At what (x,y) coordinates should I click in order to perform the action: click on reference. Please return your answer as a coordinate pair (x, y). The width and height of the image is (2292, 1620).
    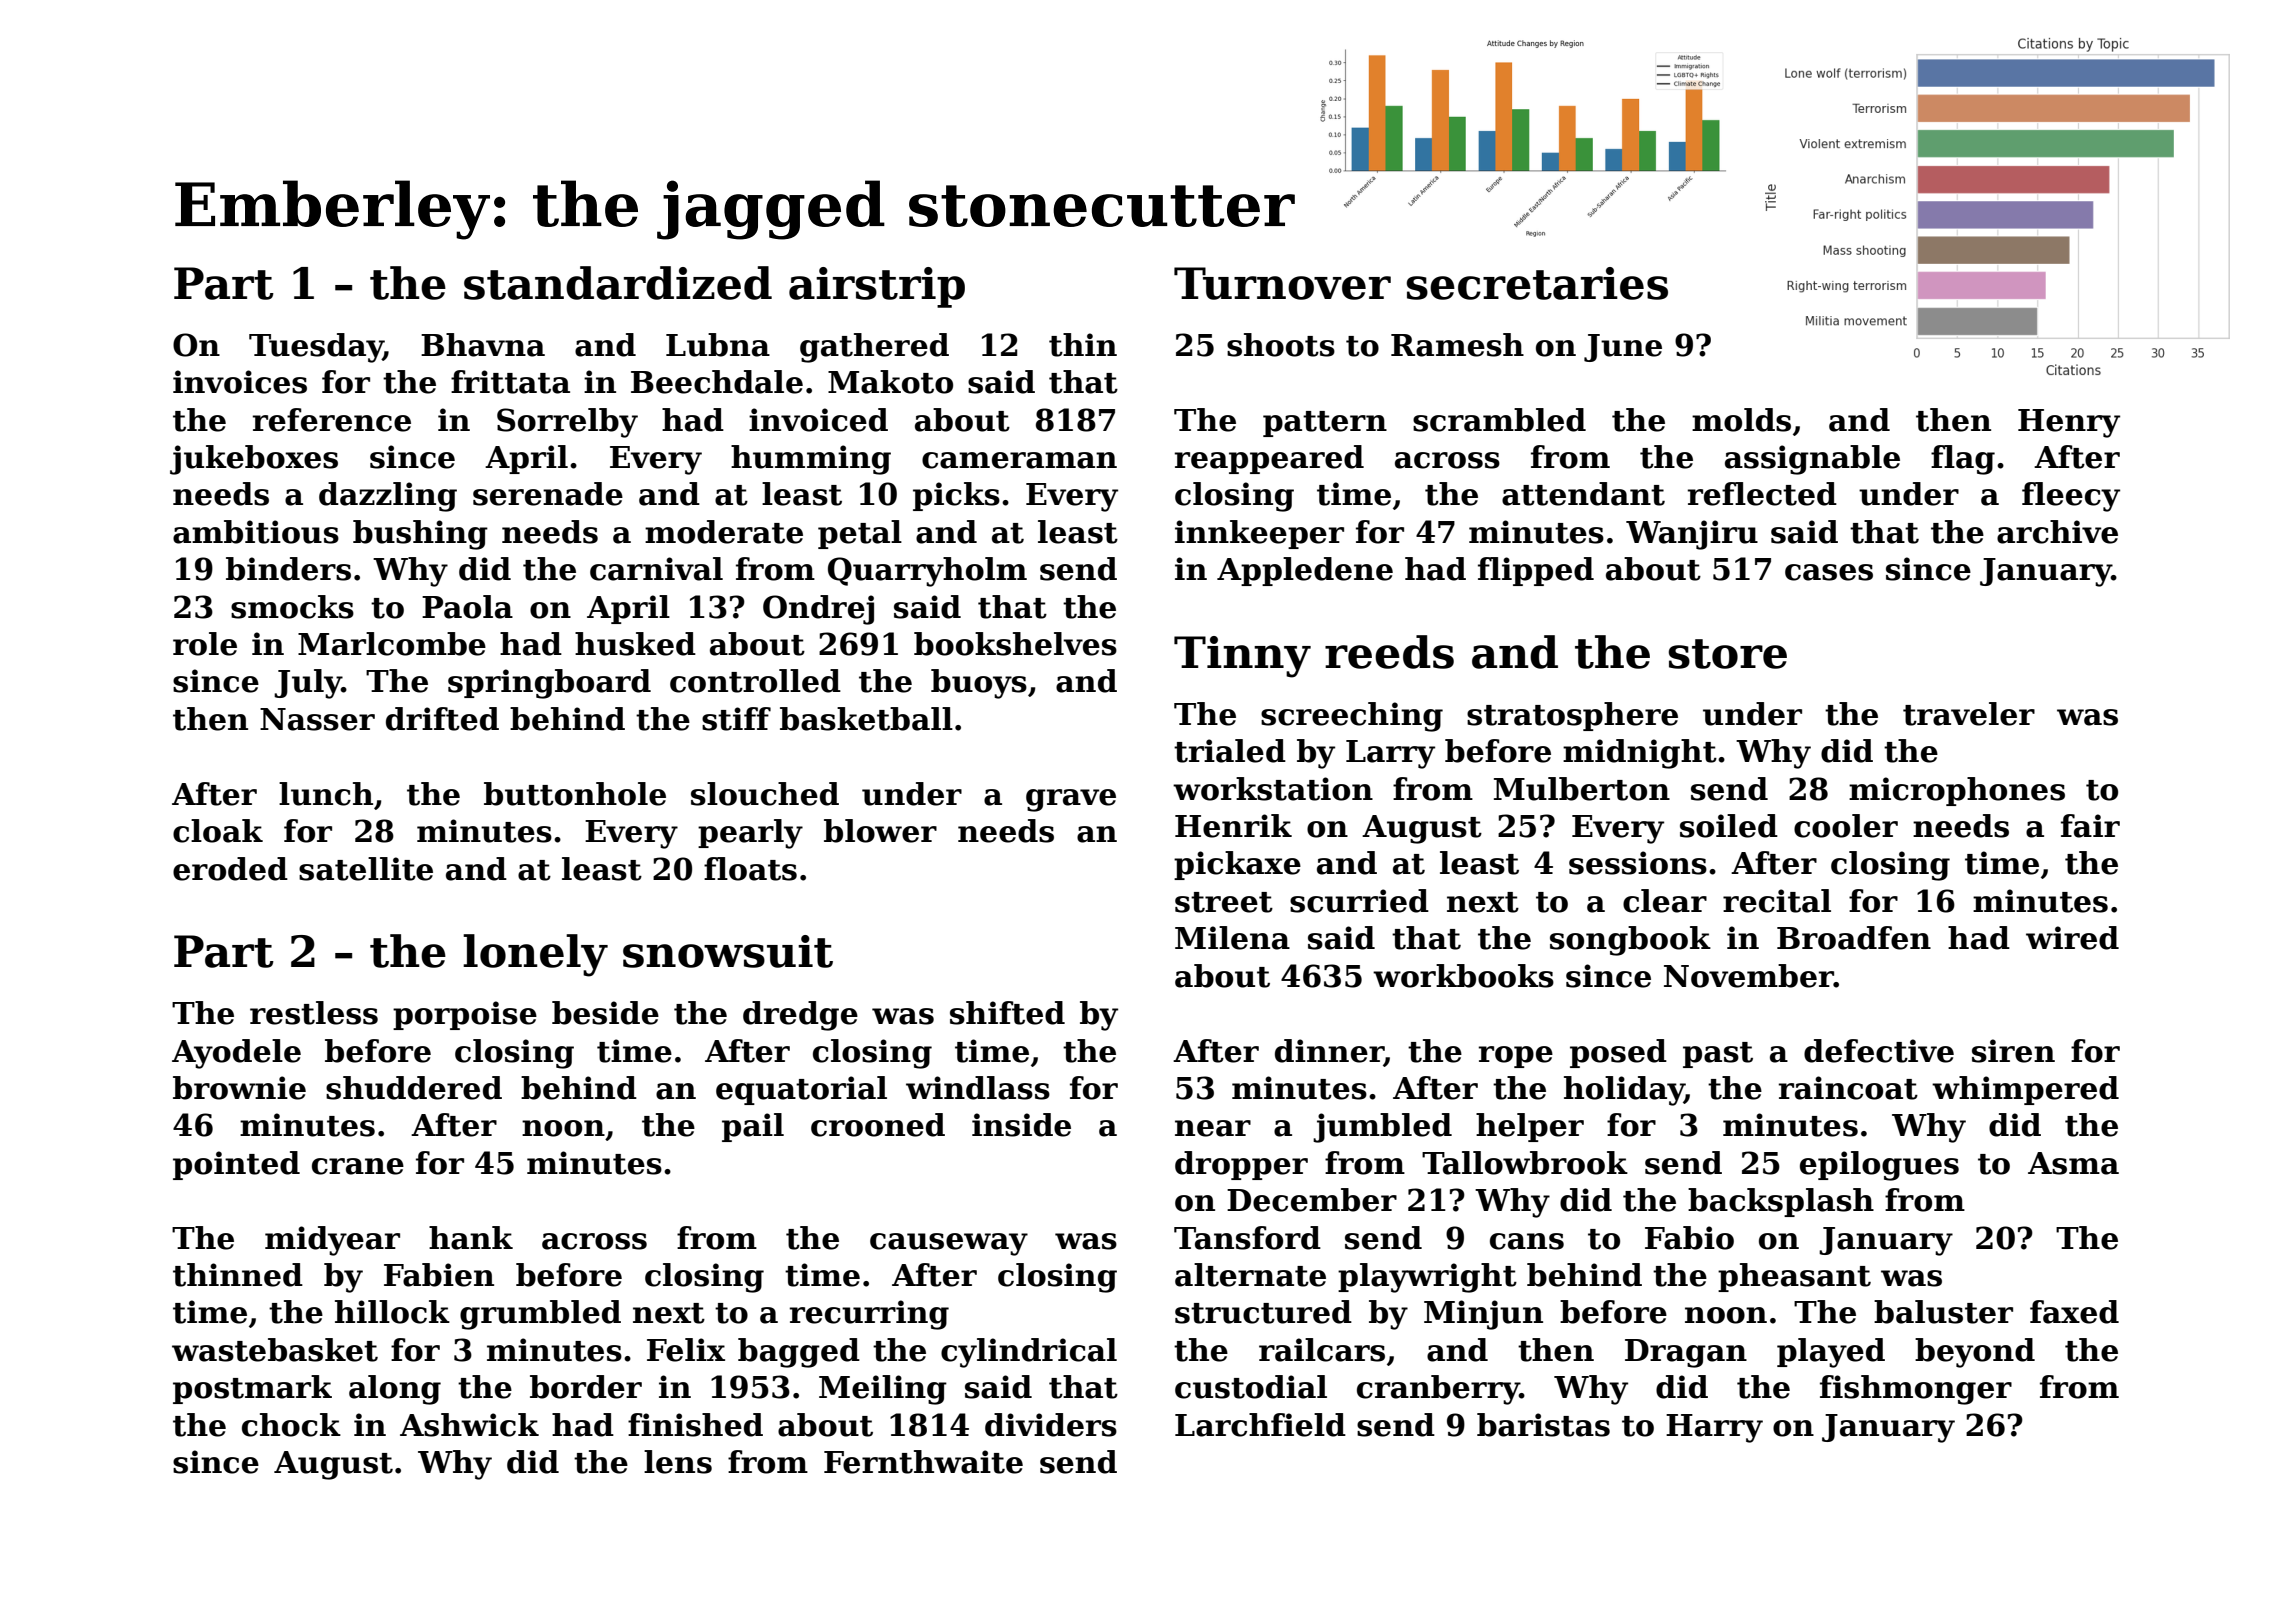
    Looking at the image, I should click on (332, 420).
